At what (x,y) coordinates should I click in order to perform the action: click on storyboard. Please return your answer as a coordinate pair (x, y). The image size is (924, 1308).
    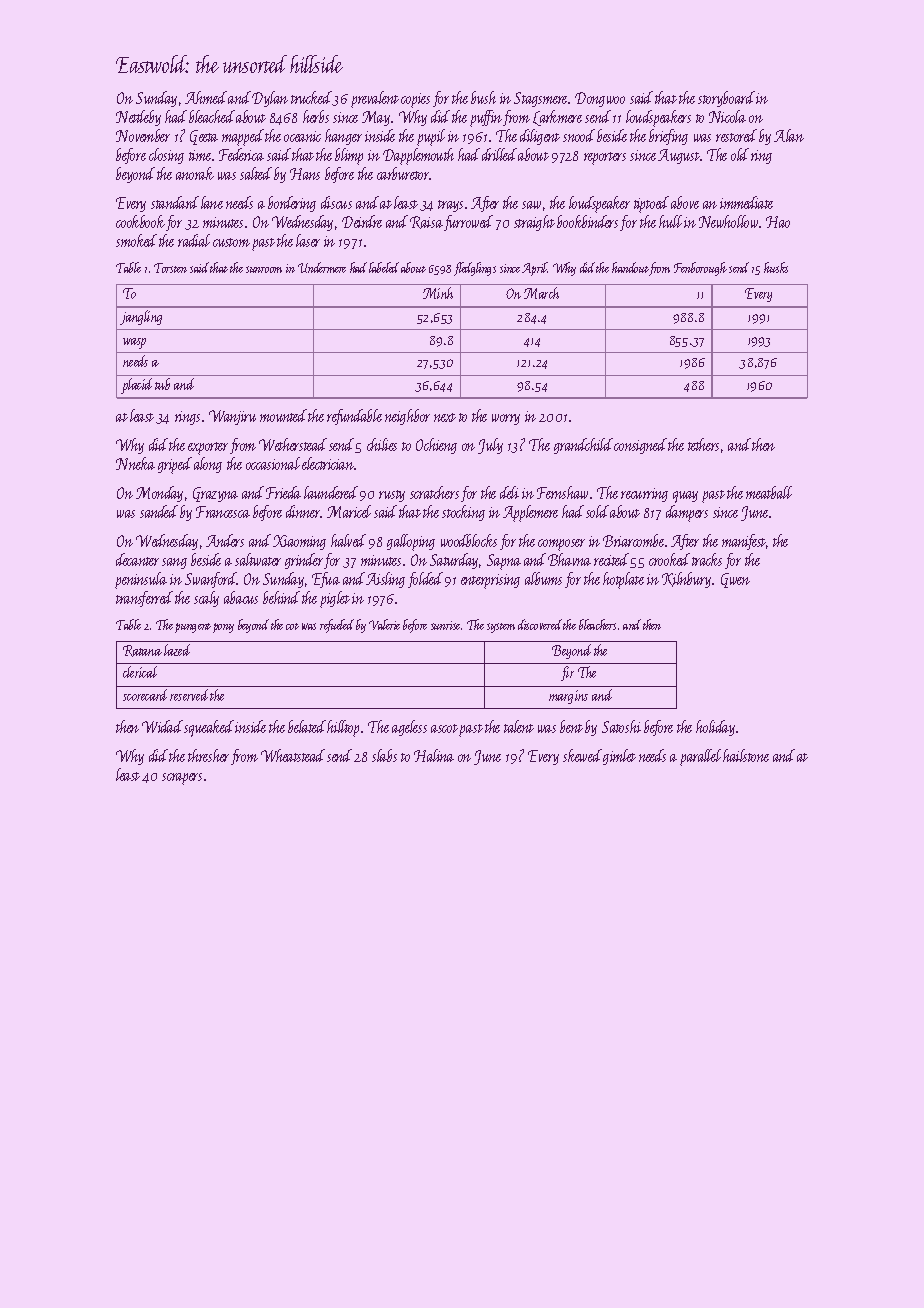
    Looking at the image, I should click on (726, 99).
